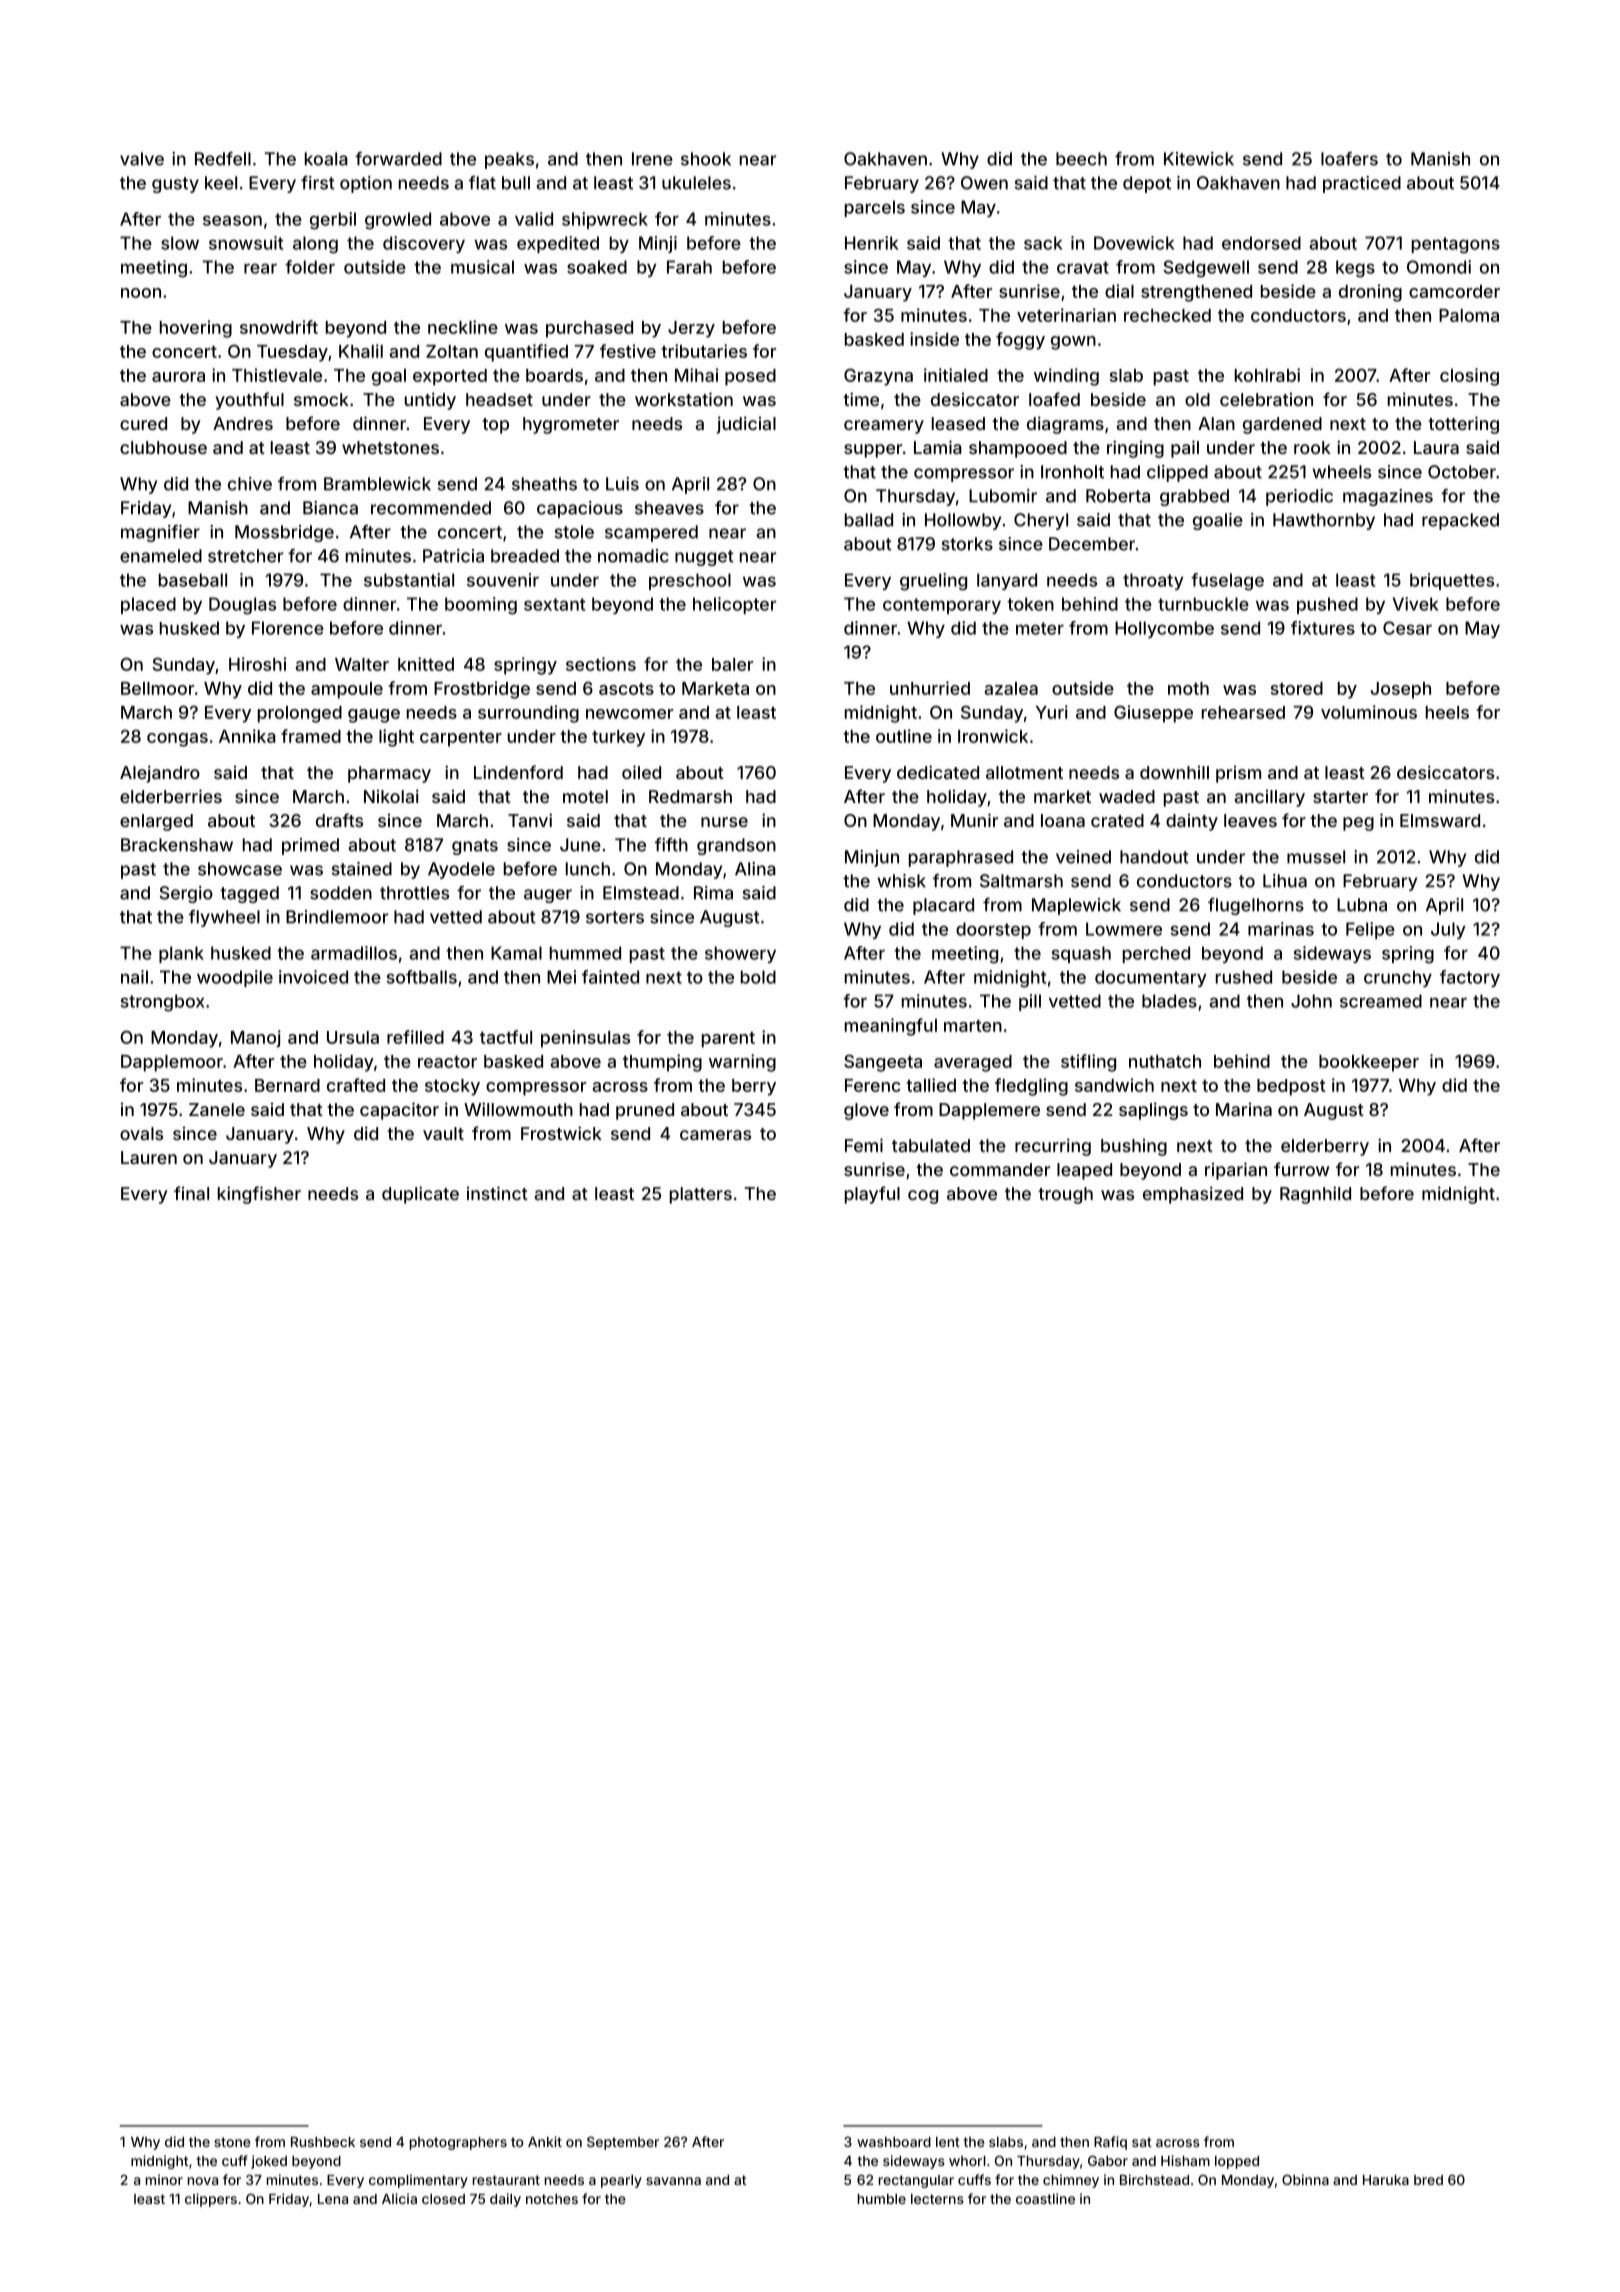 The width and height of the screenshot is (1620, 2292). Describe the element at coordinates (989, 1111) in the screenshot. I see `Dapplemere` at that location.
